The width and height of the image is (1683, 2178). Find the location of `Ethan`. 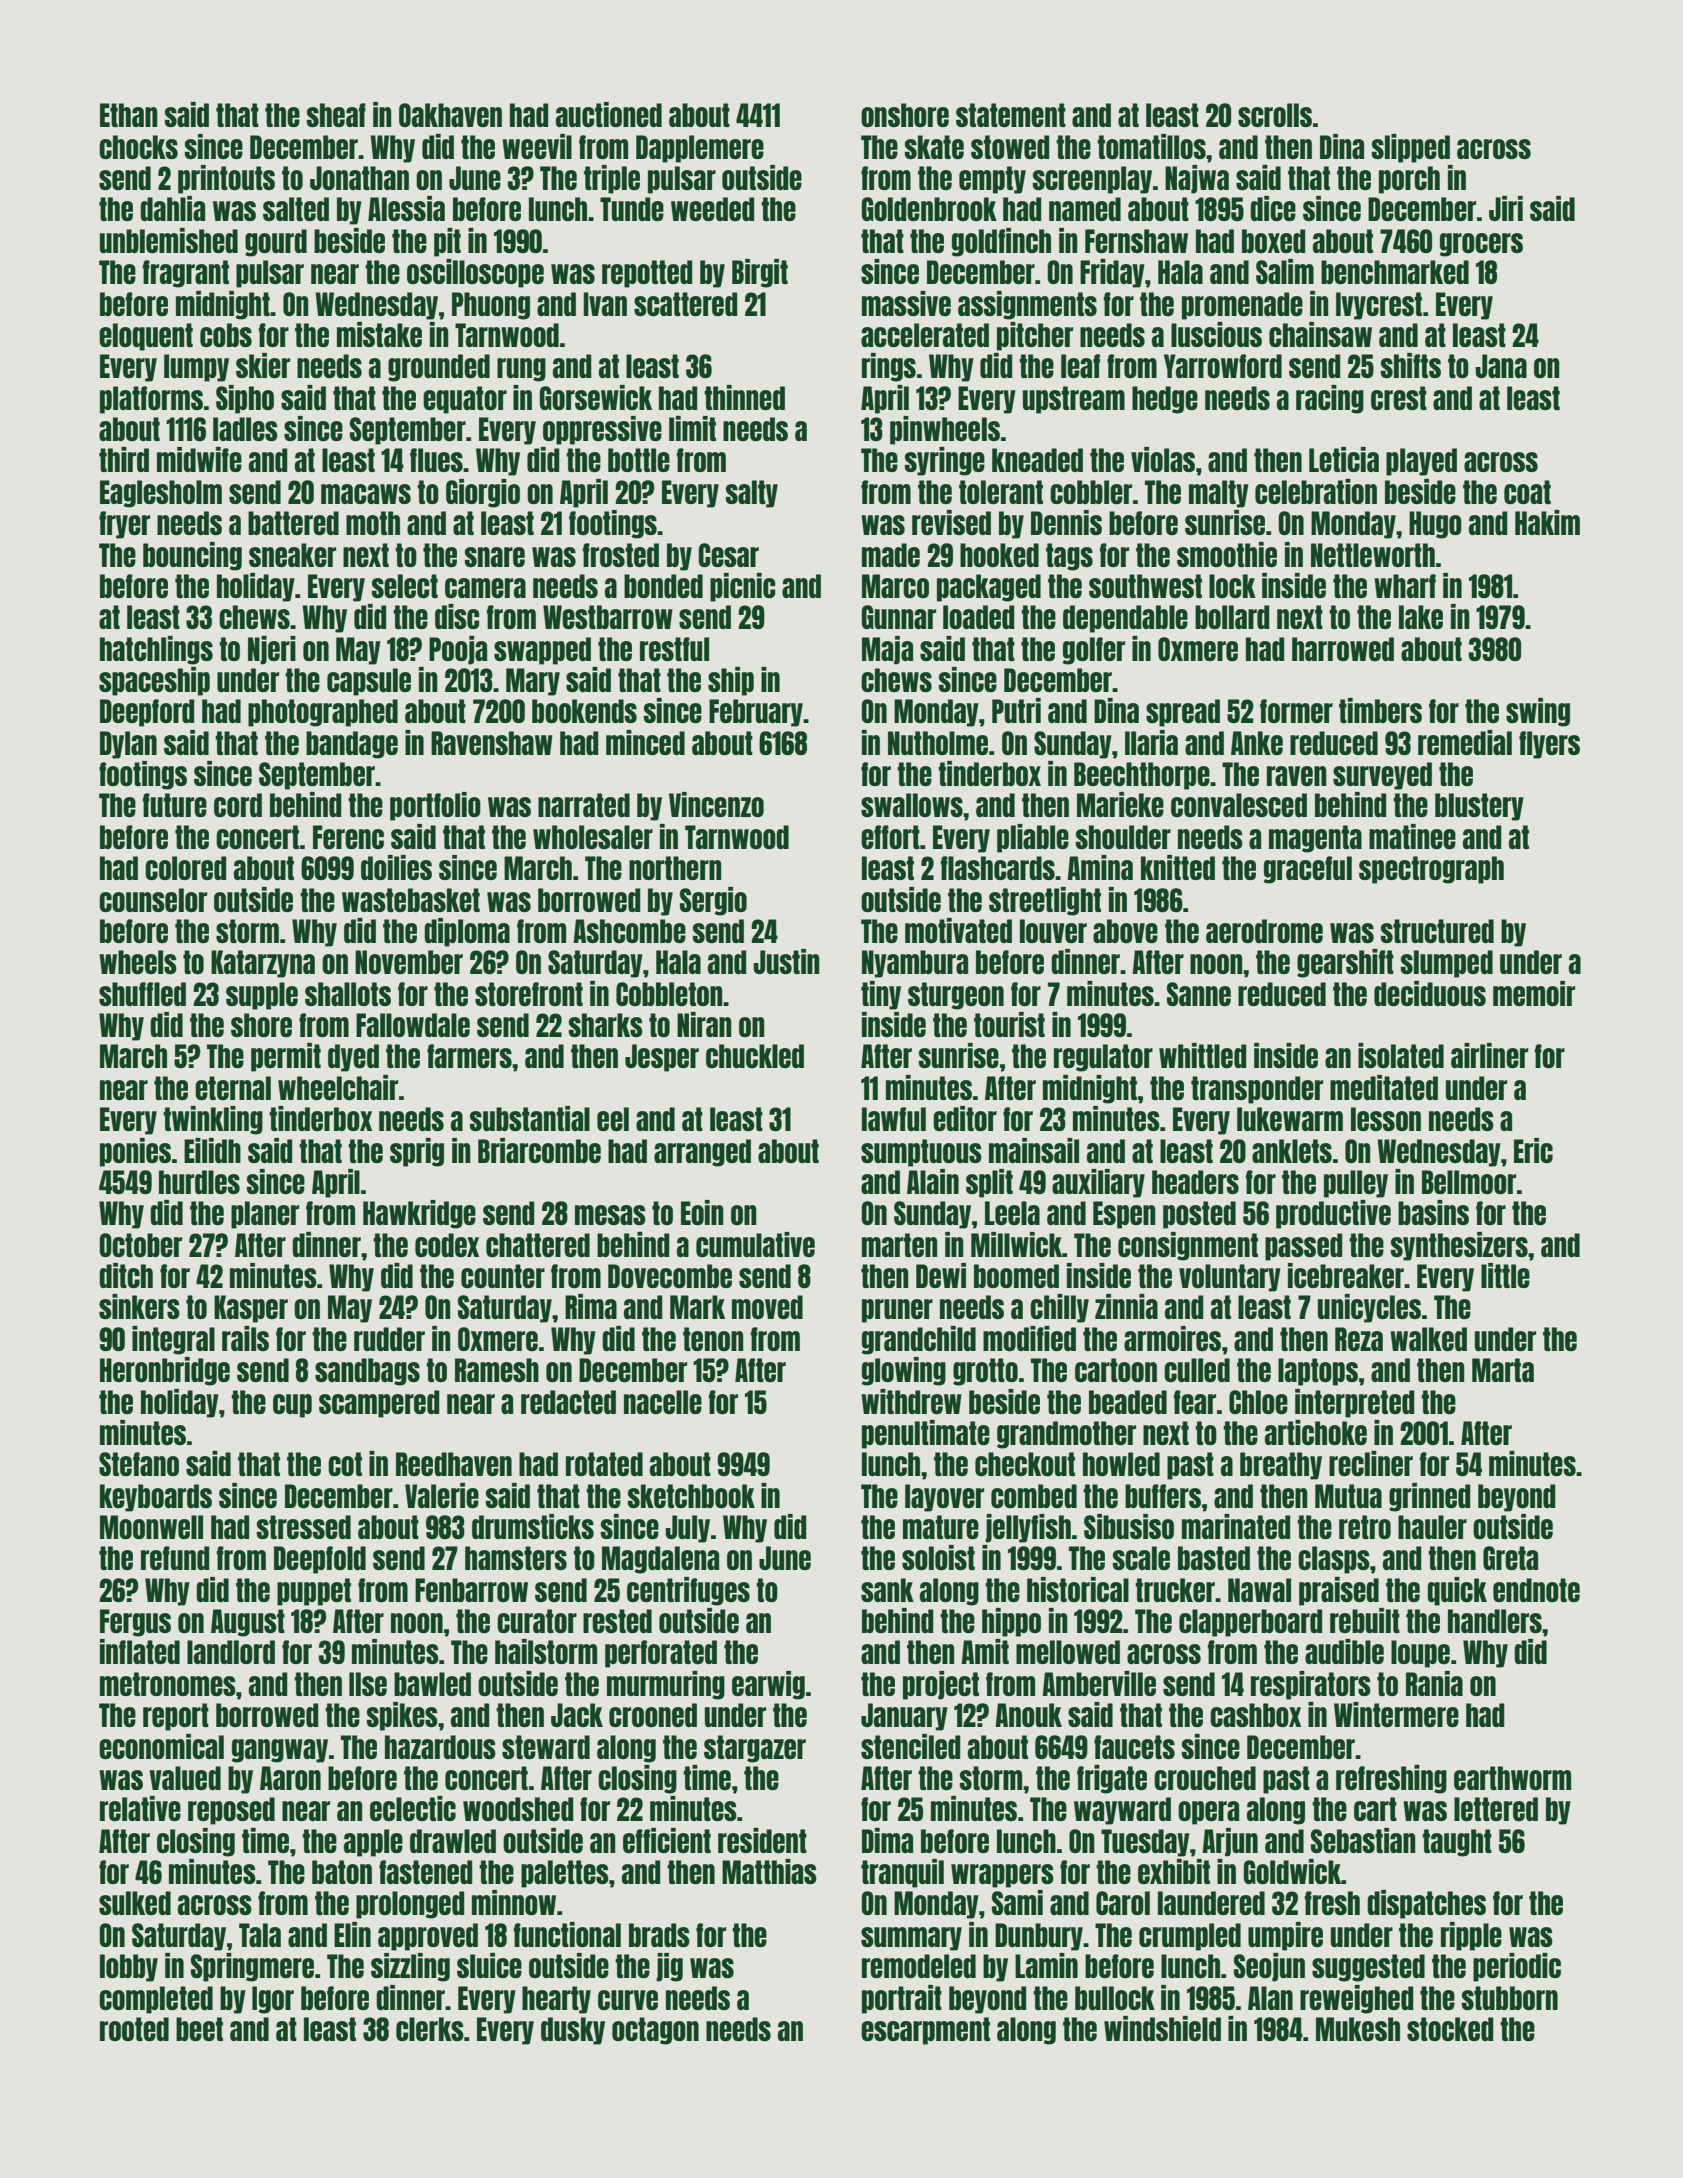

Ethan is located at coordinates (129, 115).
